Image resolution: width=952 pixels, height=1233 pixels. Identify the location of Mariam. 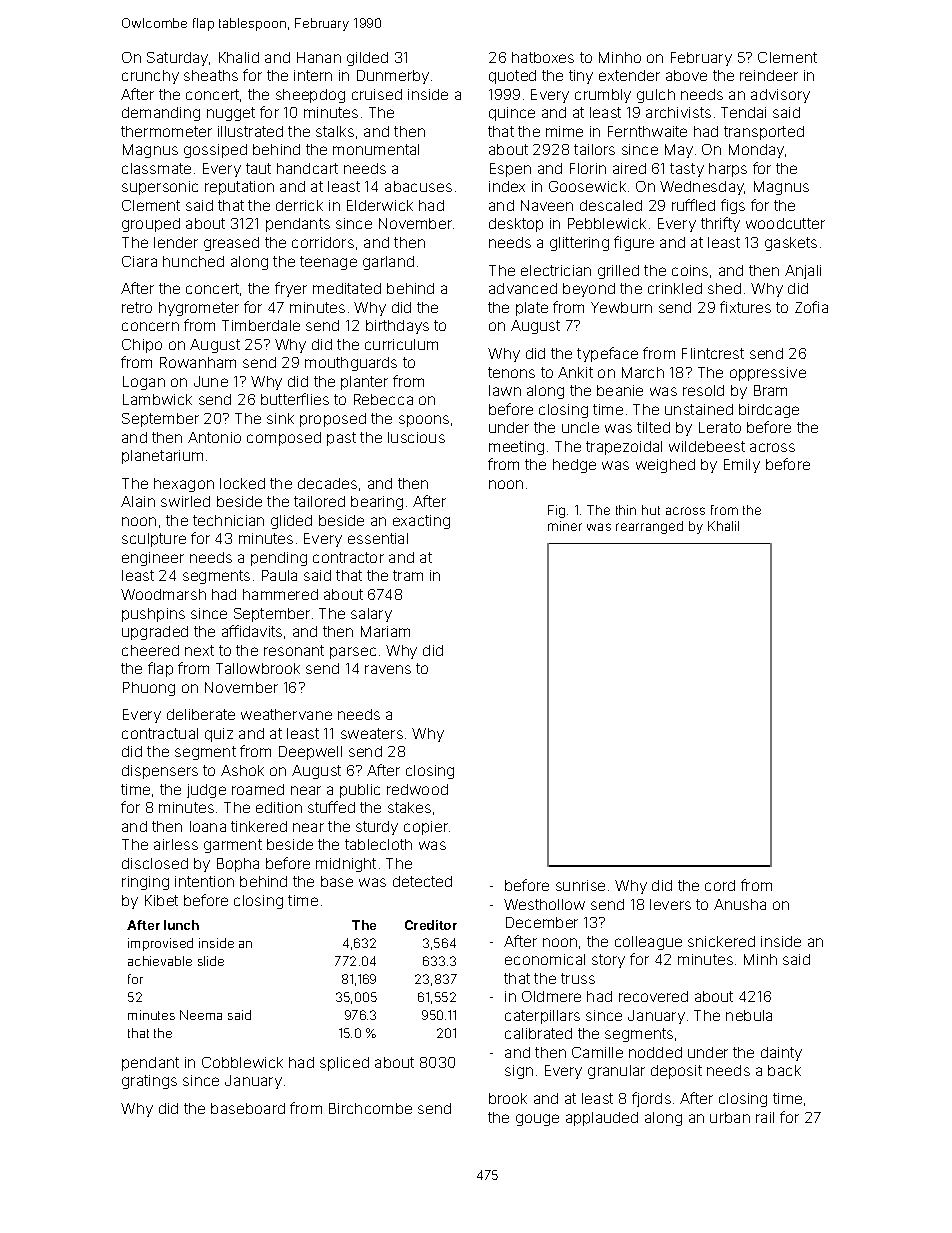
(385, 631).
